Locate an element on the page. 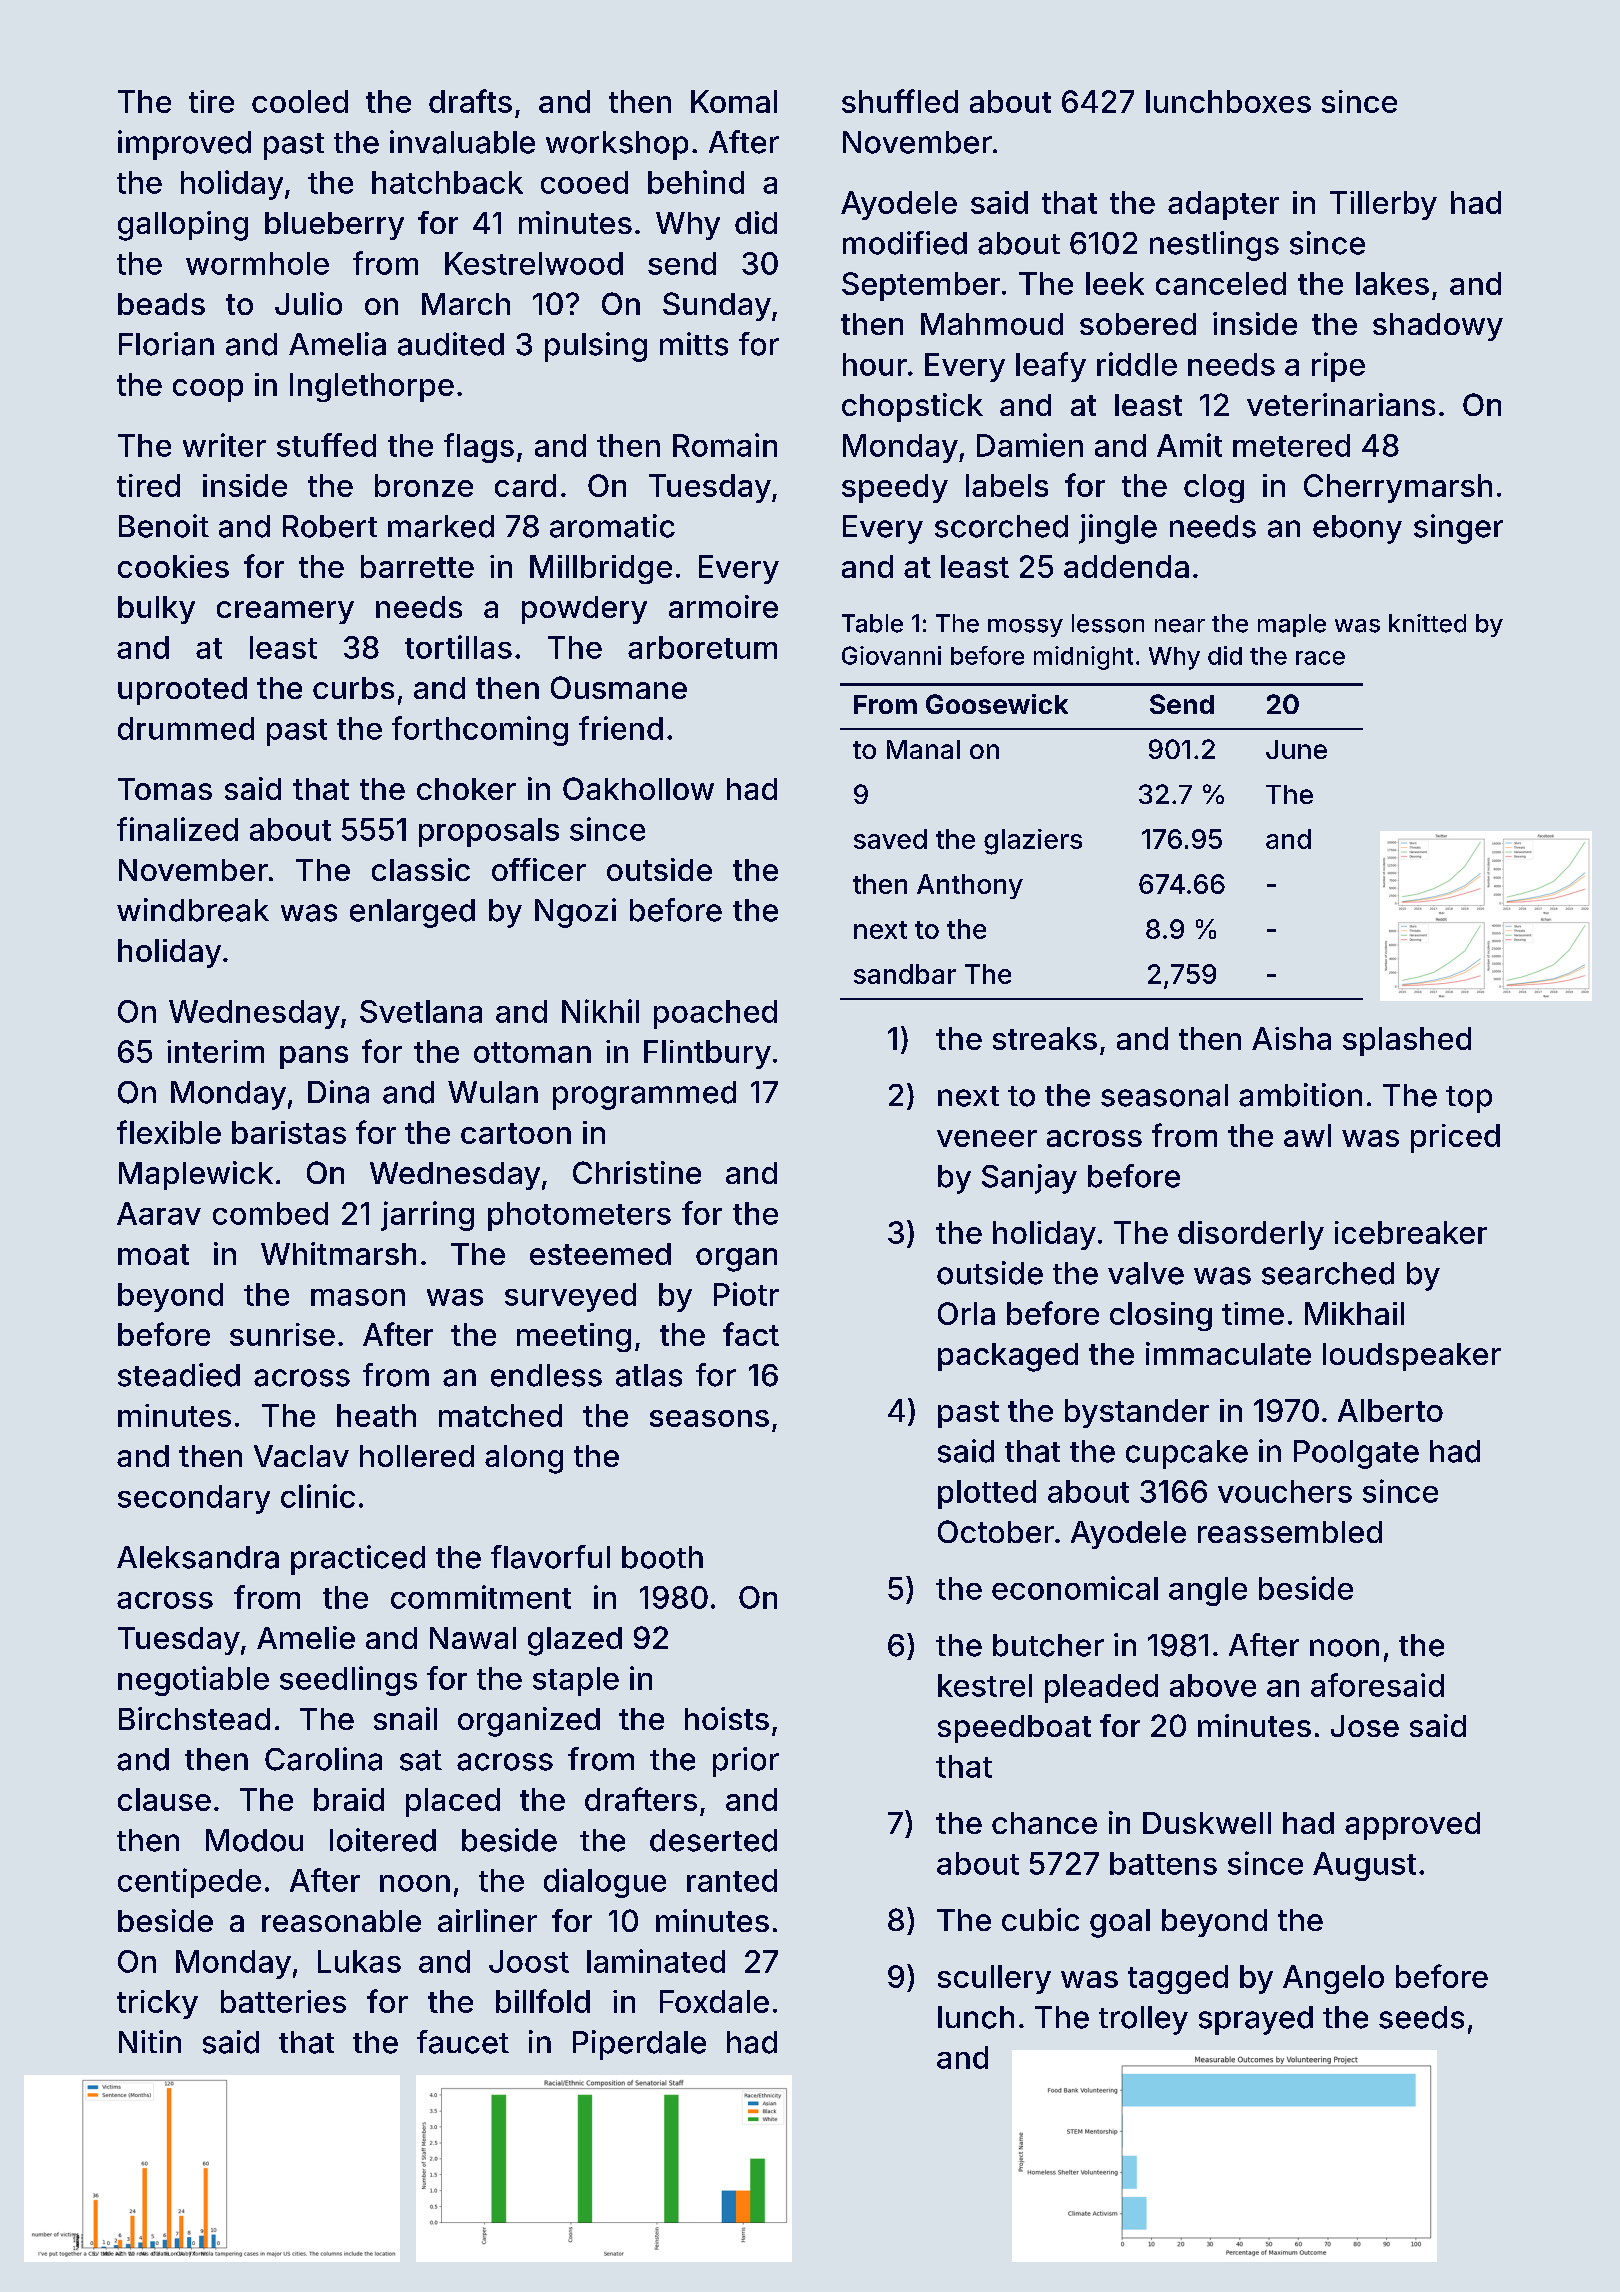 Image resolution: width=1620 pixels, height=2292 pixels. steadied is located at coordinates (179, 1375).
